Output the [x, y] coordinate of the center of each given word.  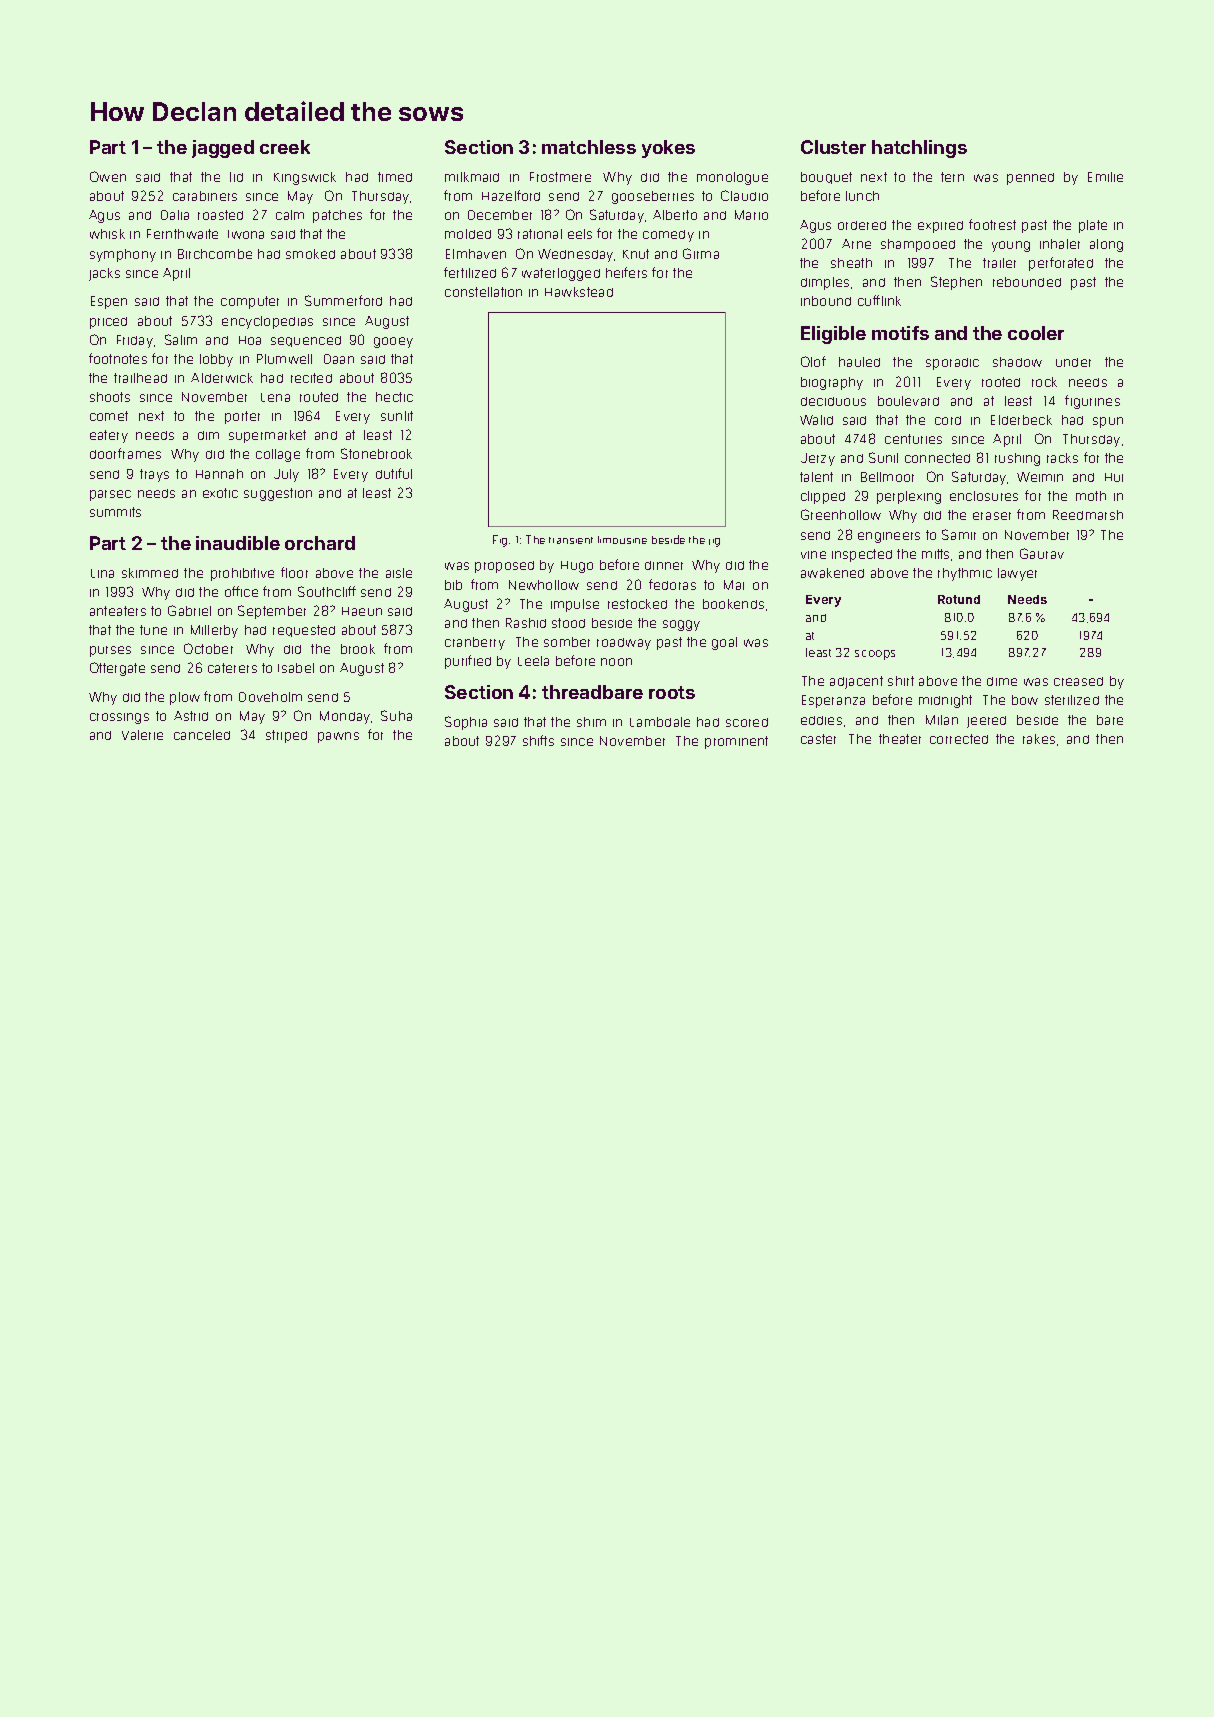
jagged [223, 149]
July [286, 475]
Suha [396, 715]
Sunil [883, 457]
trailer [999, 263]
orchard [320, 543]
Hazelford [511, 195]
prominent [736, 742]
